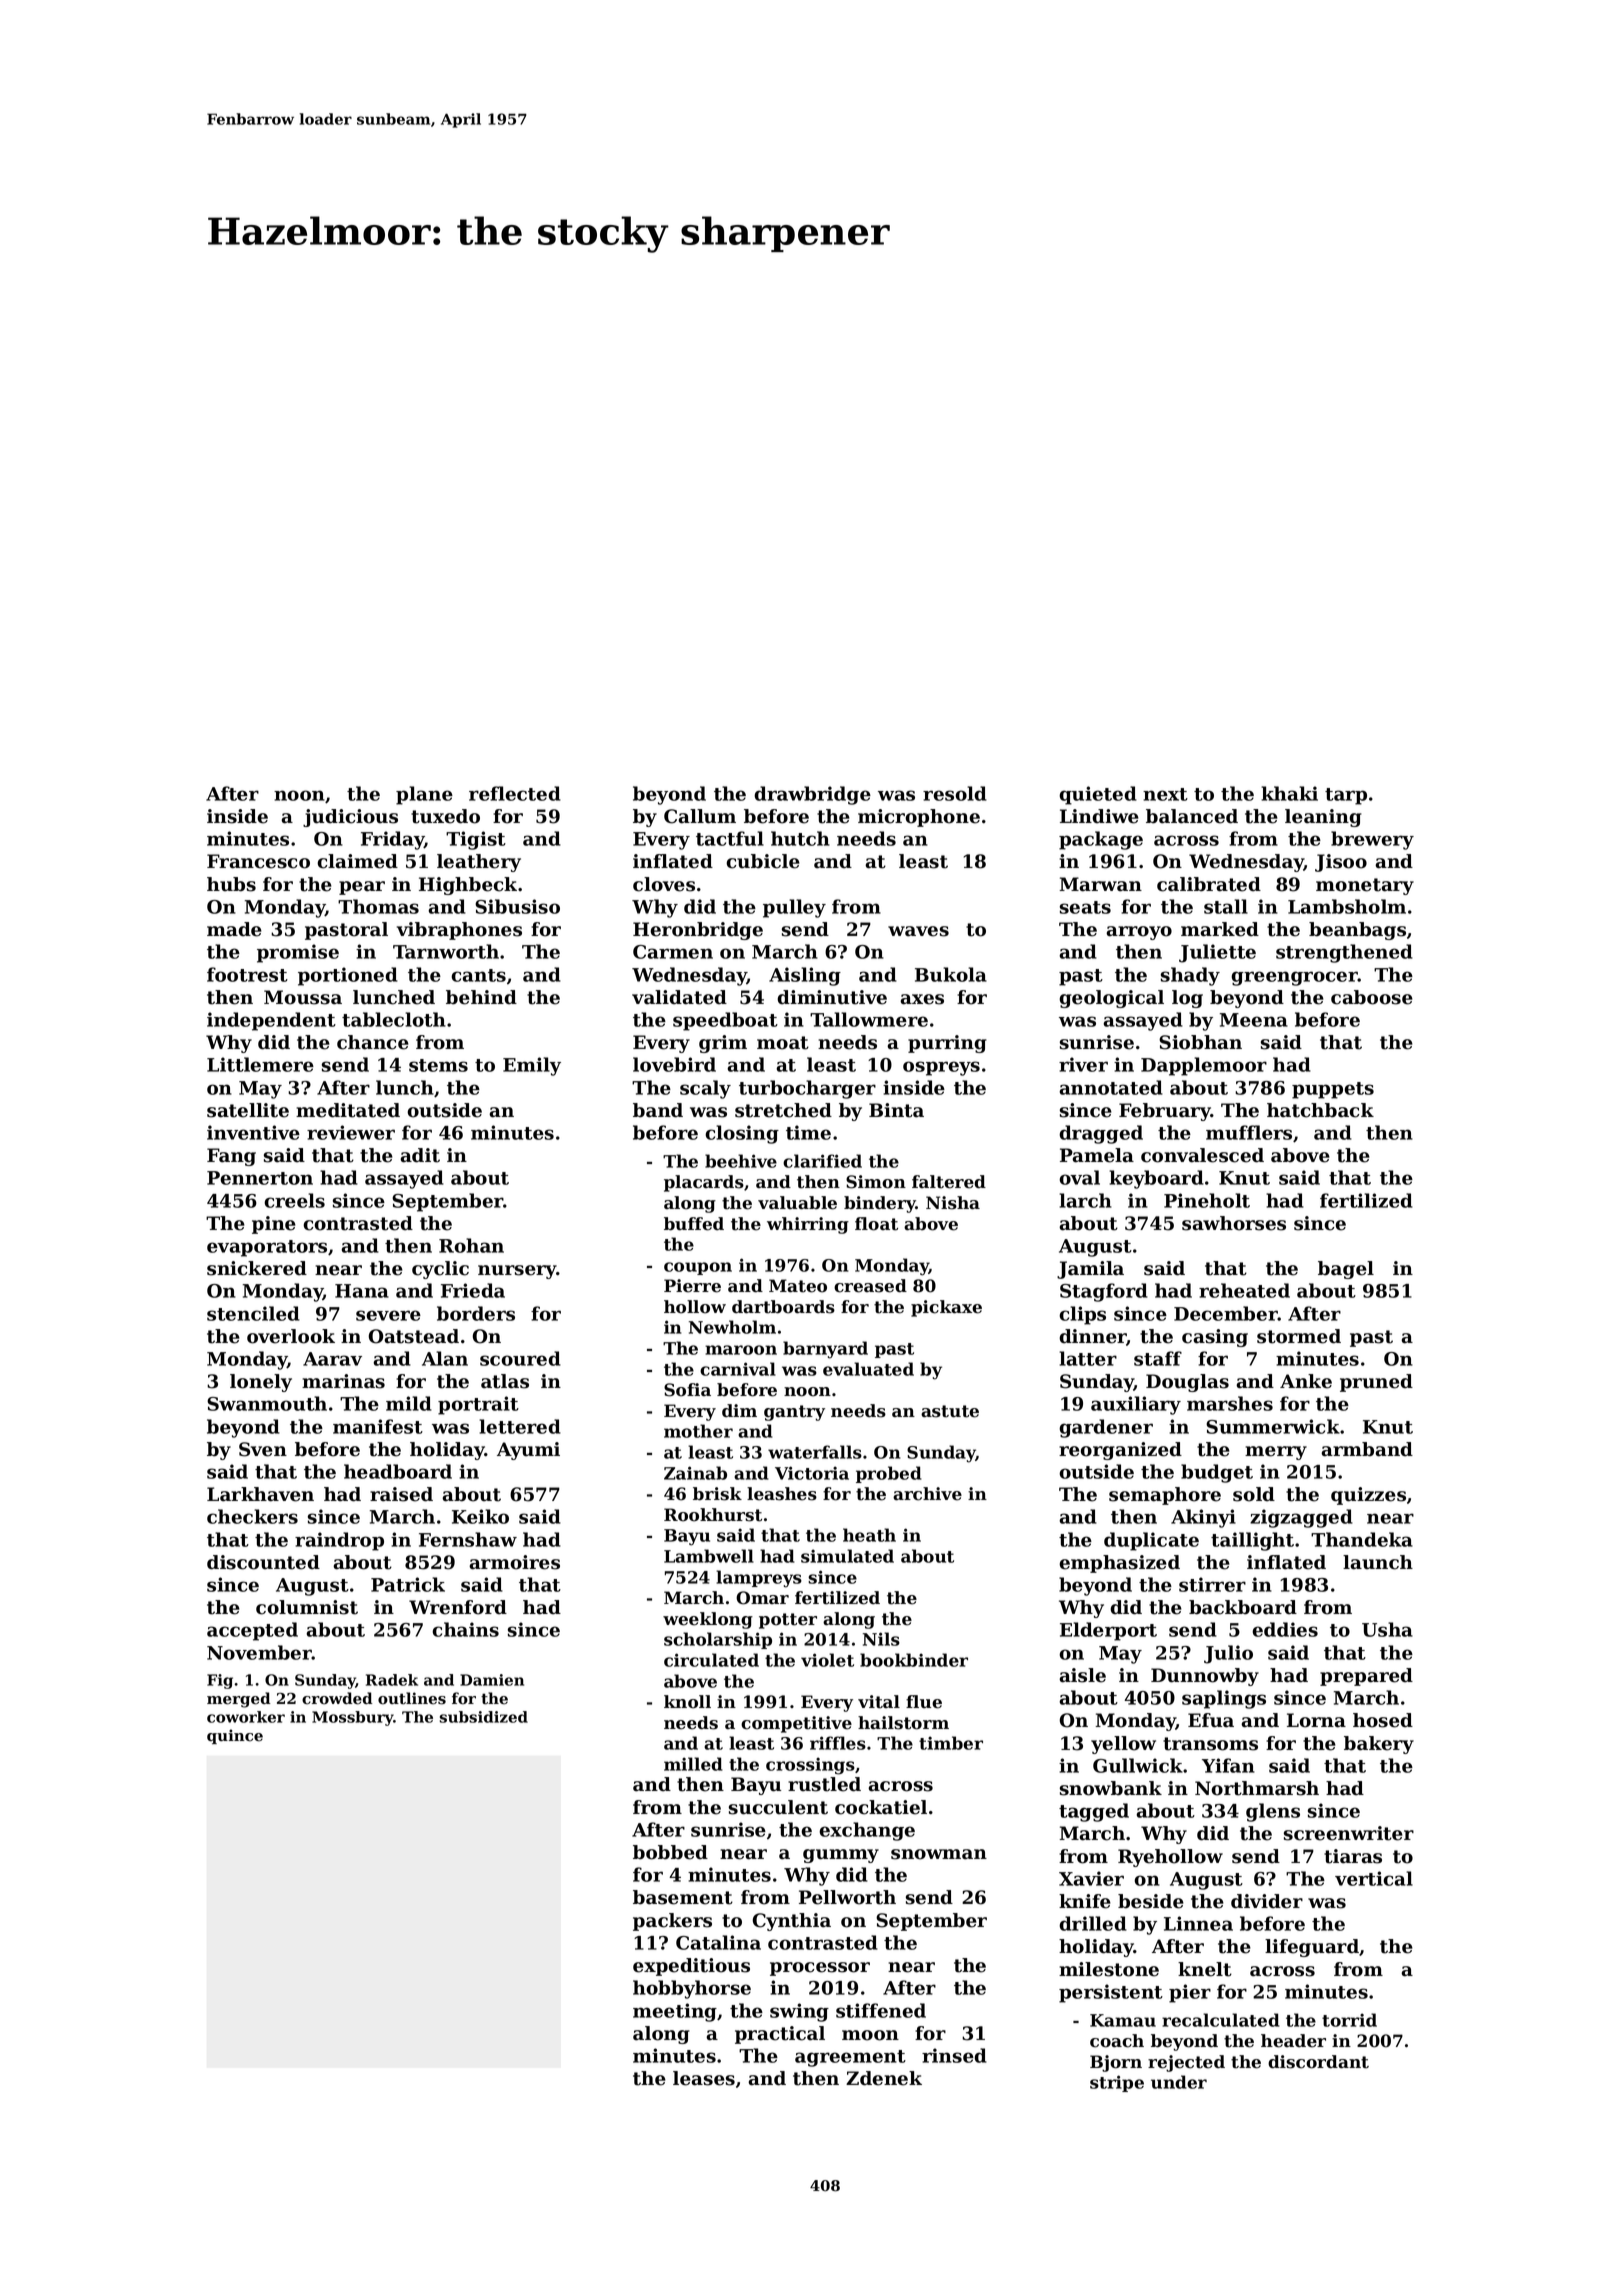 The width and height of the page is (1620, 2292). What do you see at coordinates (357, 861) in the page?
I see `claimed` at bounding box center [357, 861].
